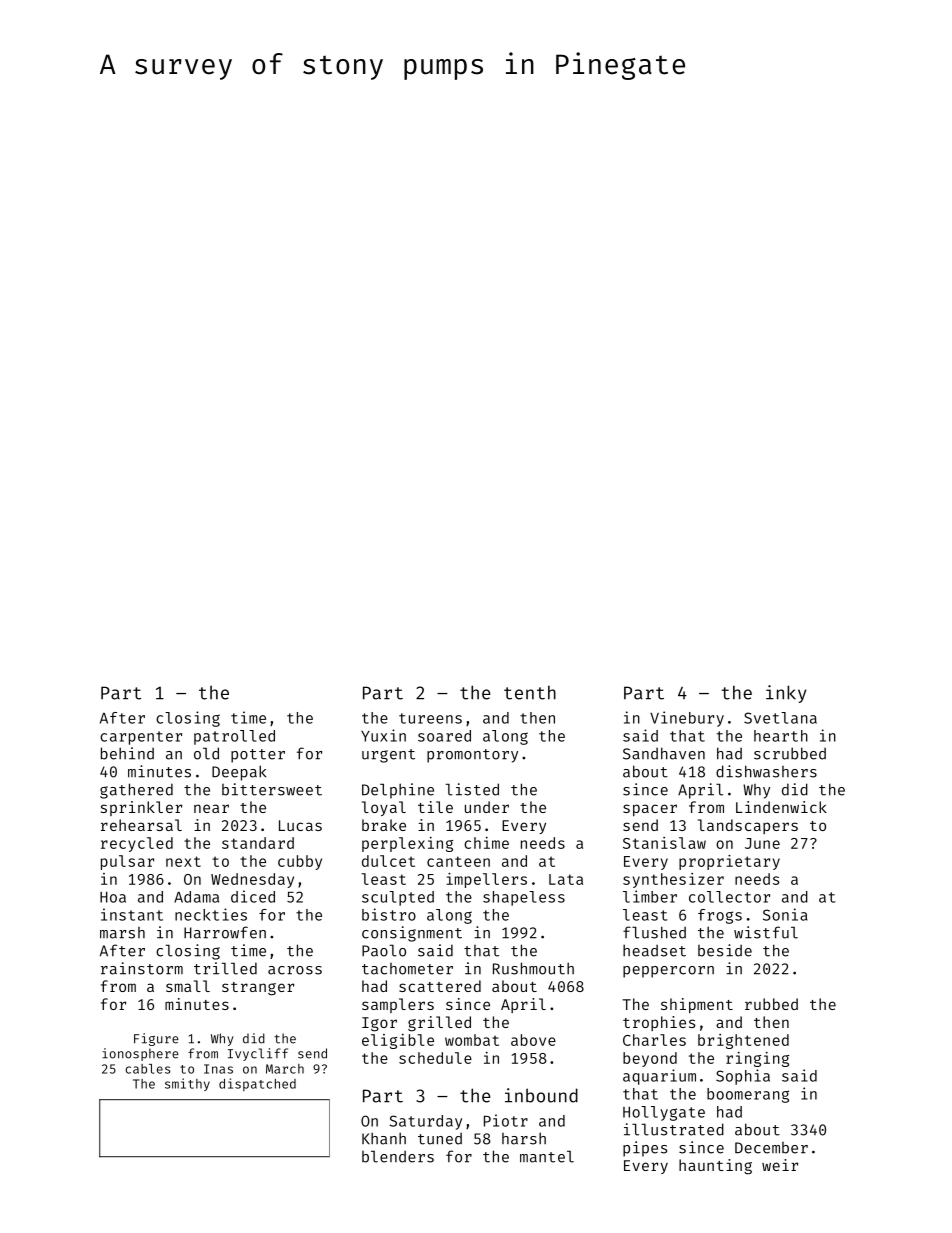 The image size is (952, 1233). Describe the element at coordinates (141, 738) in the document. I see `carpenter` at that location.
